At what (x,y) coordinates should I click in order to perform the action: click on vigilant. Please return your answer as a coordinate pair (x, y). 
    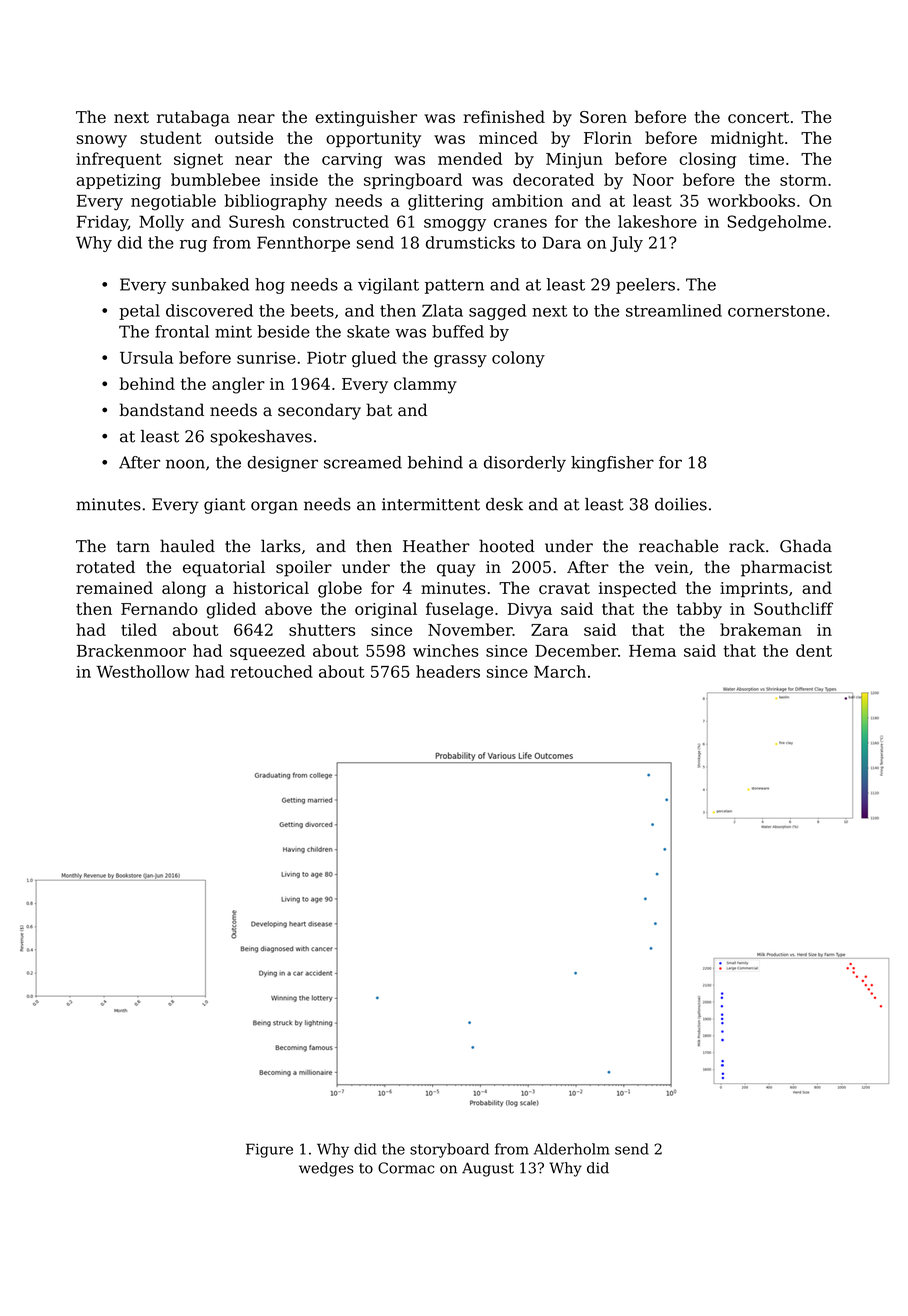
    Looking at the image, I should click on (388, 286).
